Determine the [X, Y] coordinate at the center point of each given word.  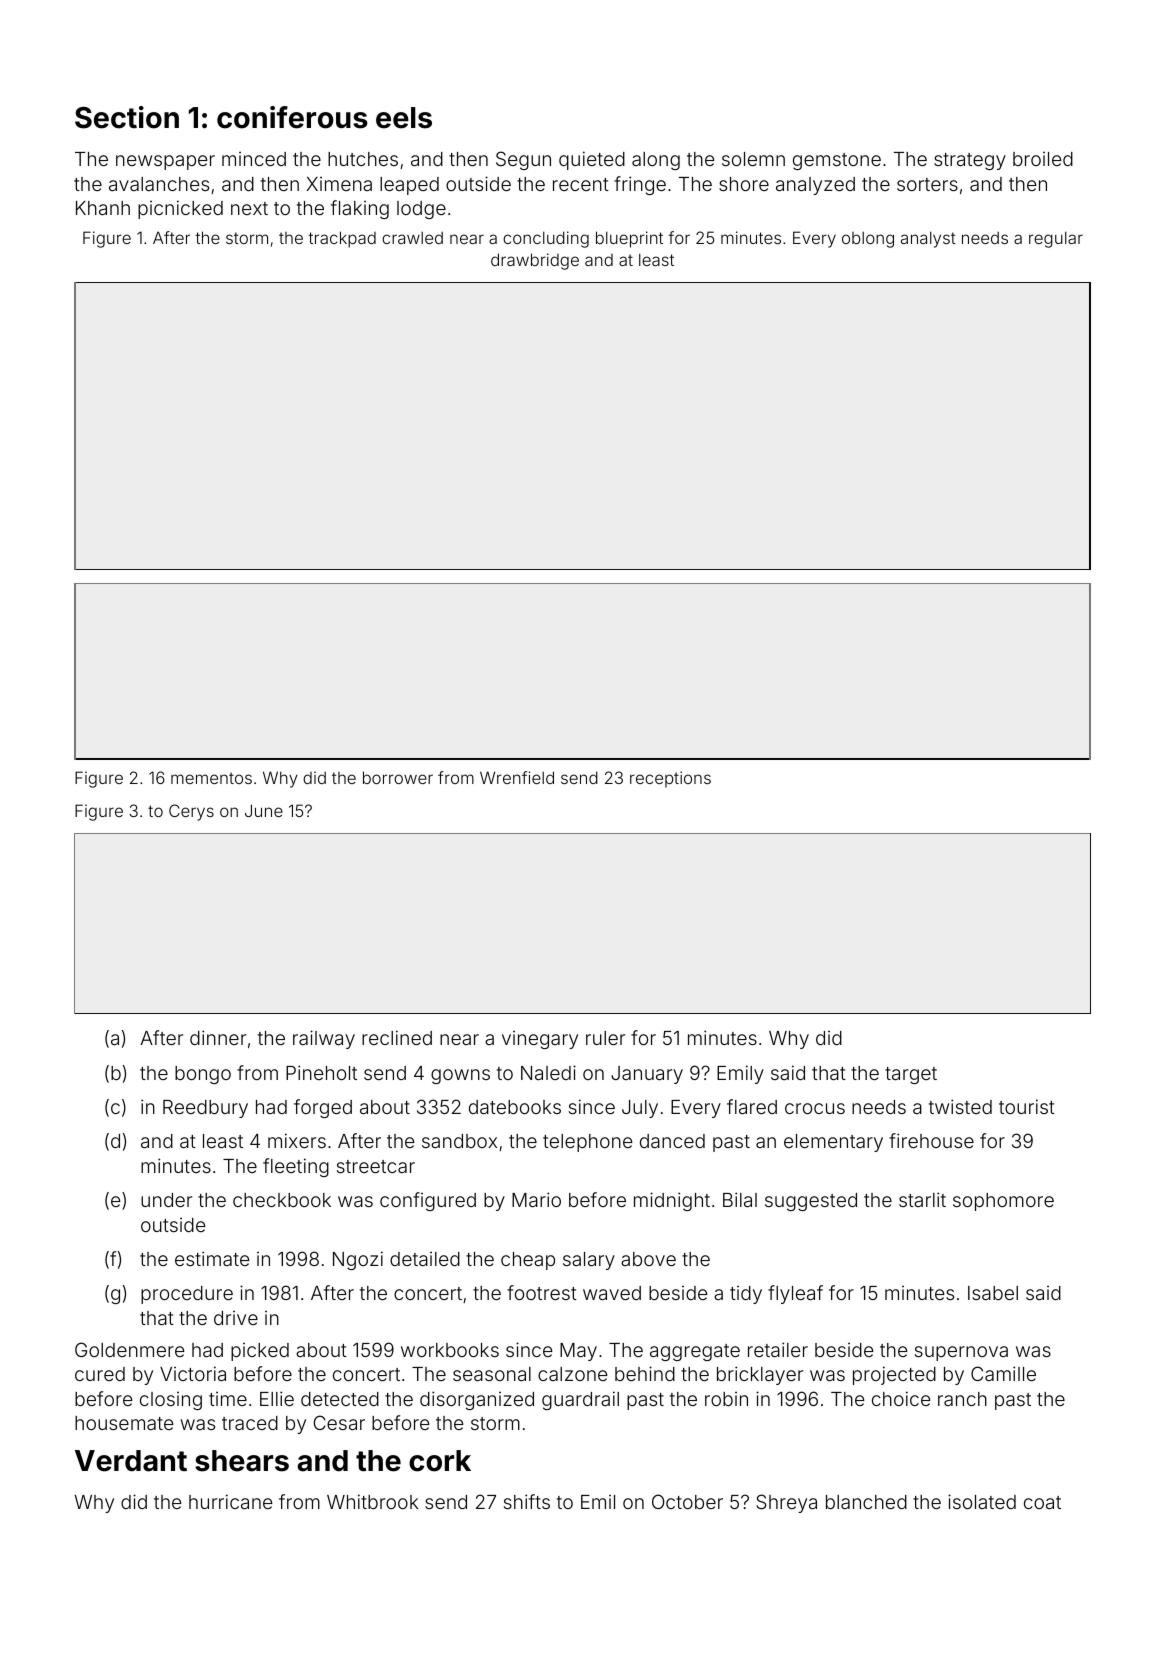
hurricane [230, 1501]
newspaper [165, 162]
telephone [587, 1143]
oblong [868, 240]
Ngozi [358, 1260]
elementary [833, 1143]
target [911, 1075]
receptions [670, 779]
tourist [1027, 1106]
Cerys [191, 812]
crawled [412, 238]
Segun [523, 160]
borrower [398, 777]
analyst [928, 239]
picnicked [180, 209]
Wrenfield [517, 777]
